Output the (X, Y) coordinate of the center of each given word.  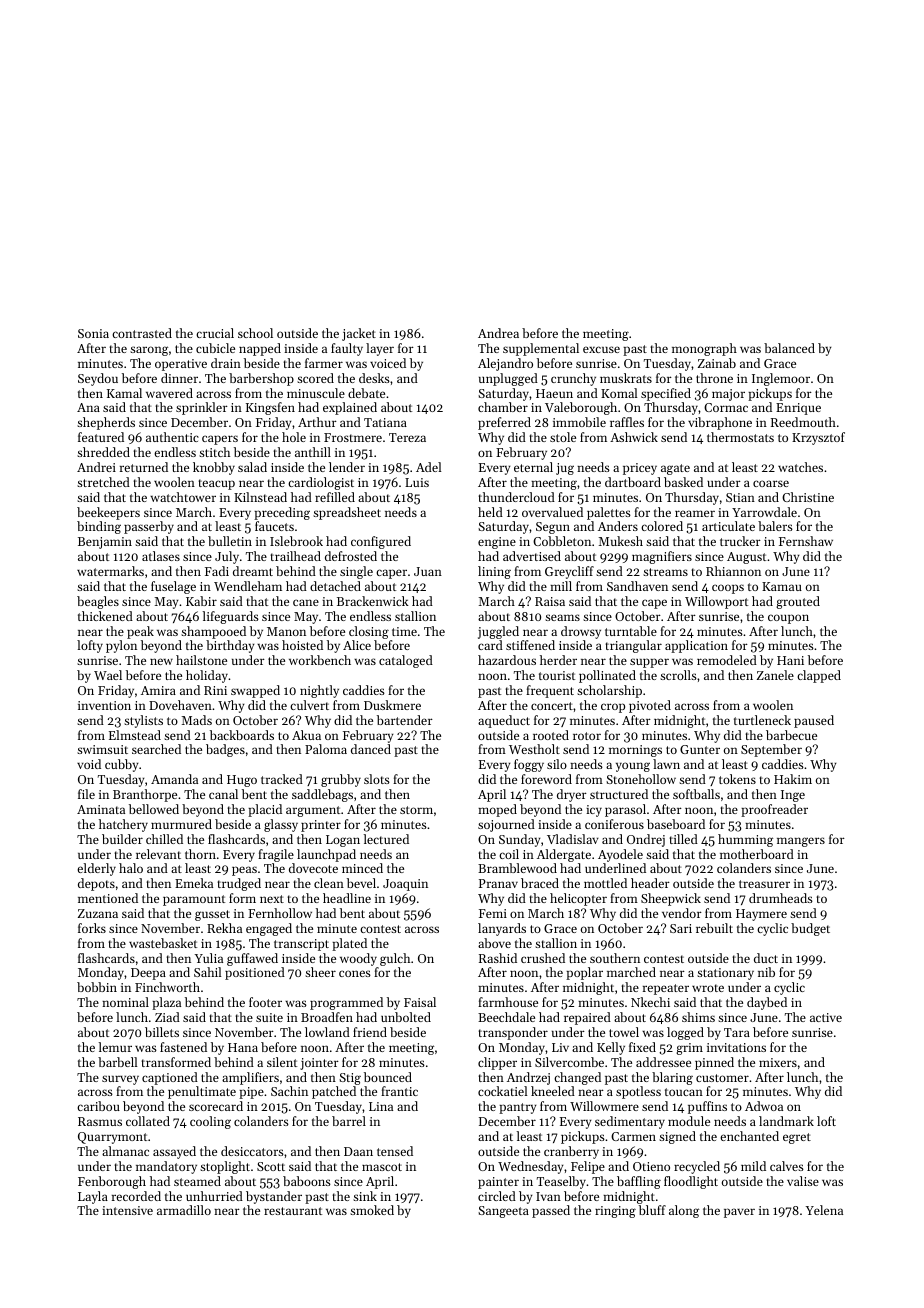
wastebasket (163, 943)
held (490, 512)
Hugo (242, 781)
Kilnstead (260, 497)
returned (144, 467)
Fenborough (112, 1182)
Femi (493, 913)
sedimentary (630, 1122)
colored (662, 526)
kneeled (553, 1091)
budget (810, 929)
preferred (504, 423)
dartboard (633, 482)
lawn (666, 764)
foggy (529, 765)
